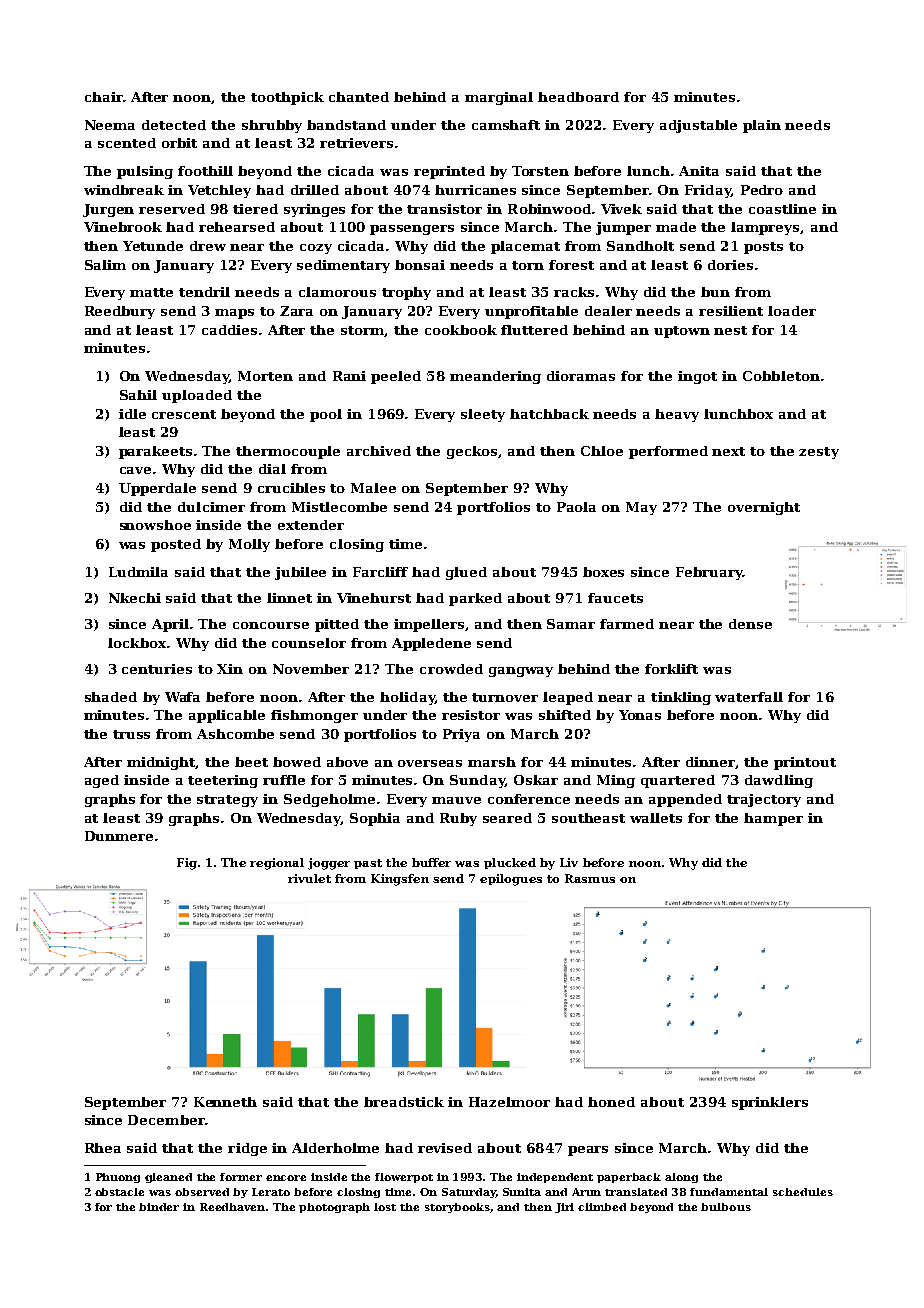  Describe the element at coordinates (119, 836) in the page. I see `Dunmere` at that location.
